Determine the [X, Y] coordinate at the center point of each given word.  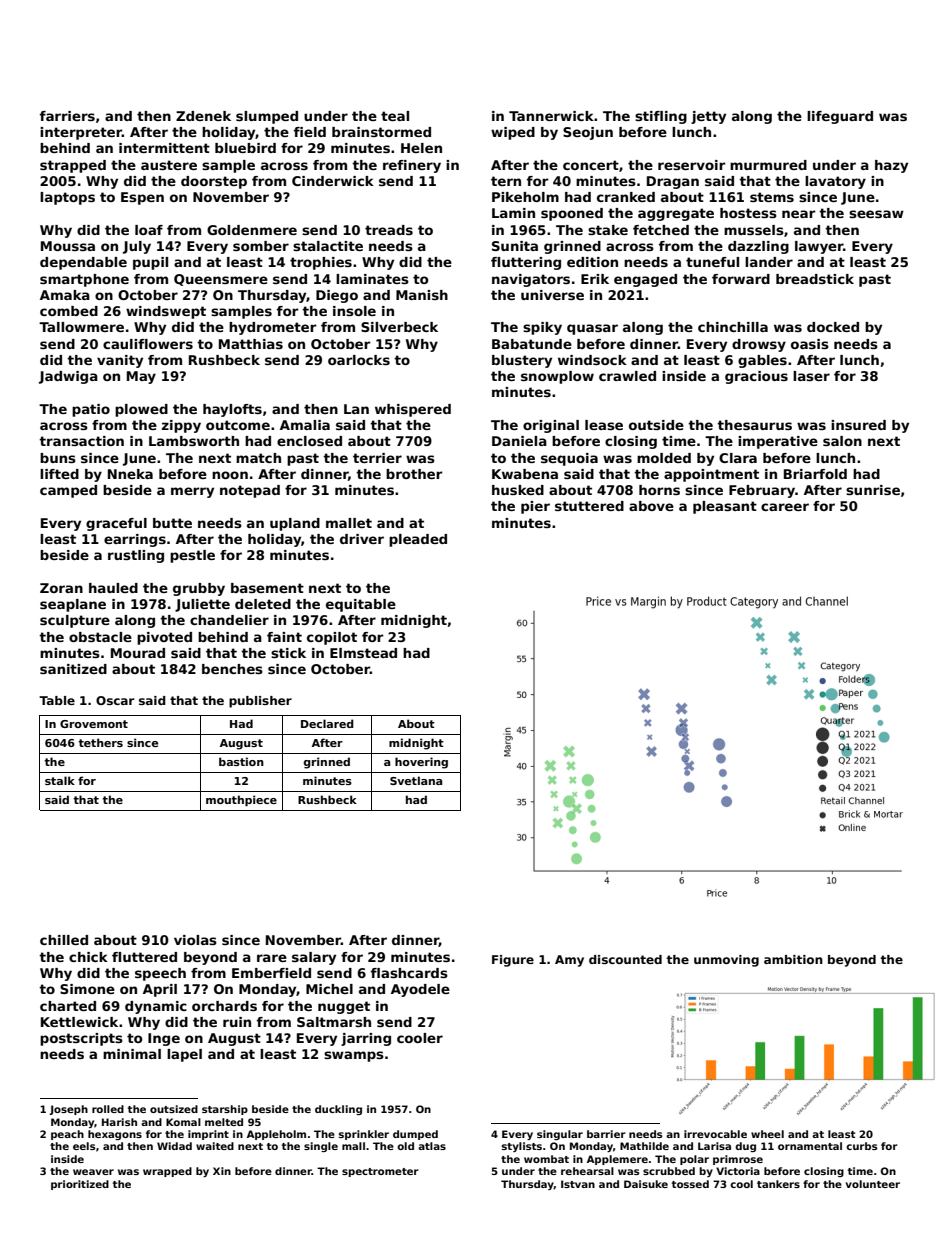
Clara [738, 458]
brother [414, 474]
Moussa [68, 246]
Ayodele [420, 990]
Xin [222, 1171]
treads [389, 230]
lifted [59, 474]
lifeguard [840, 117]
